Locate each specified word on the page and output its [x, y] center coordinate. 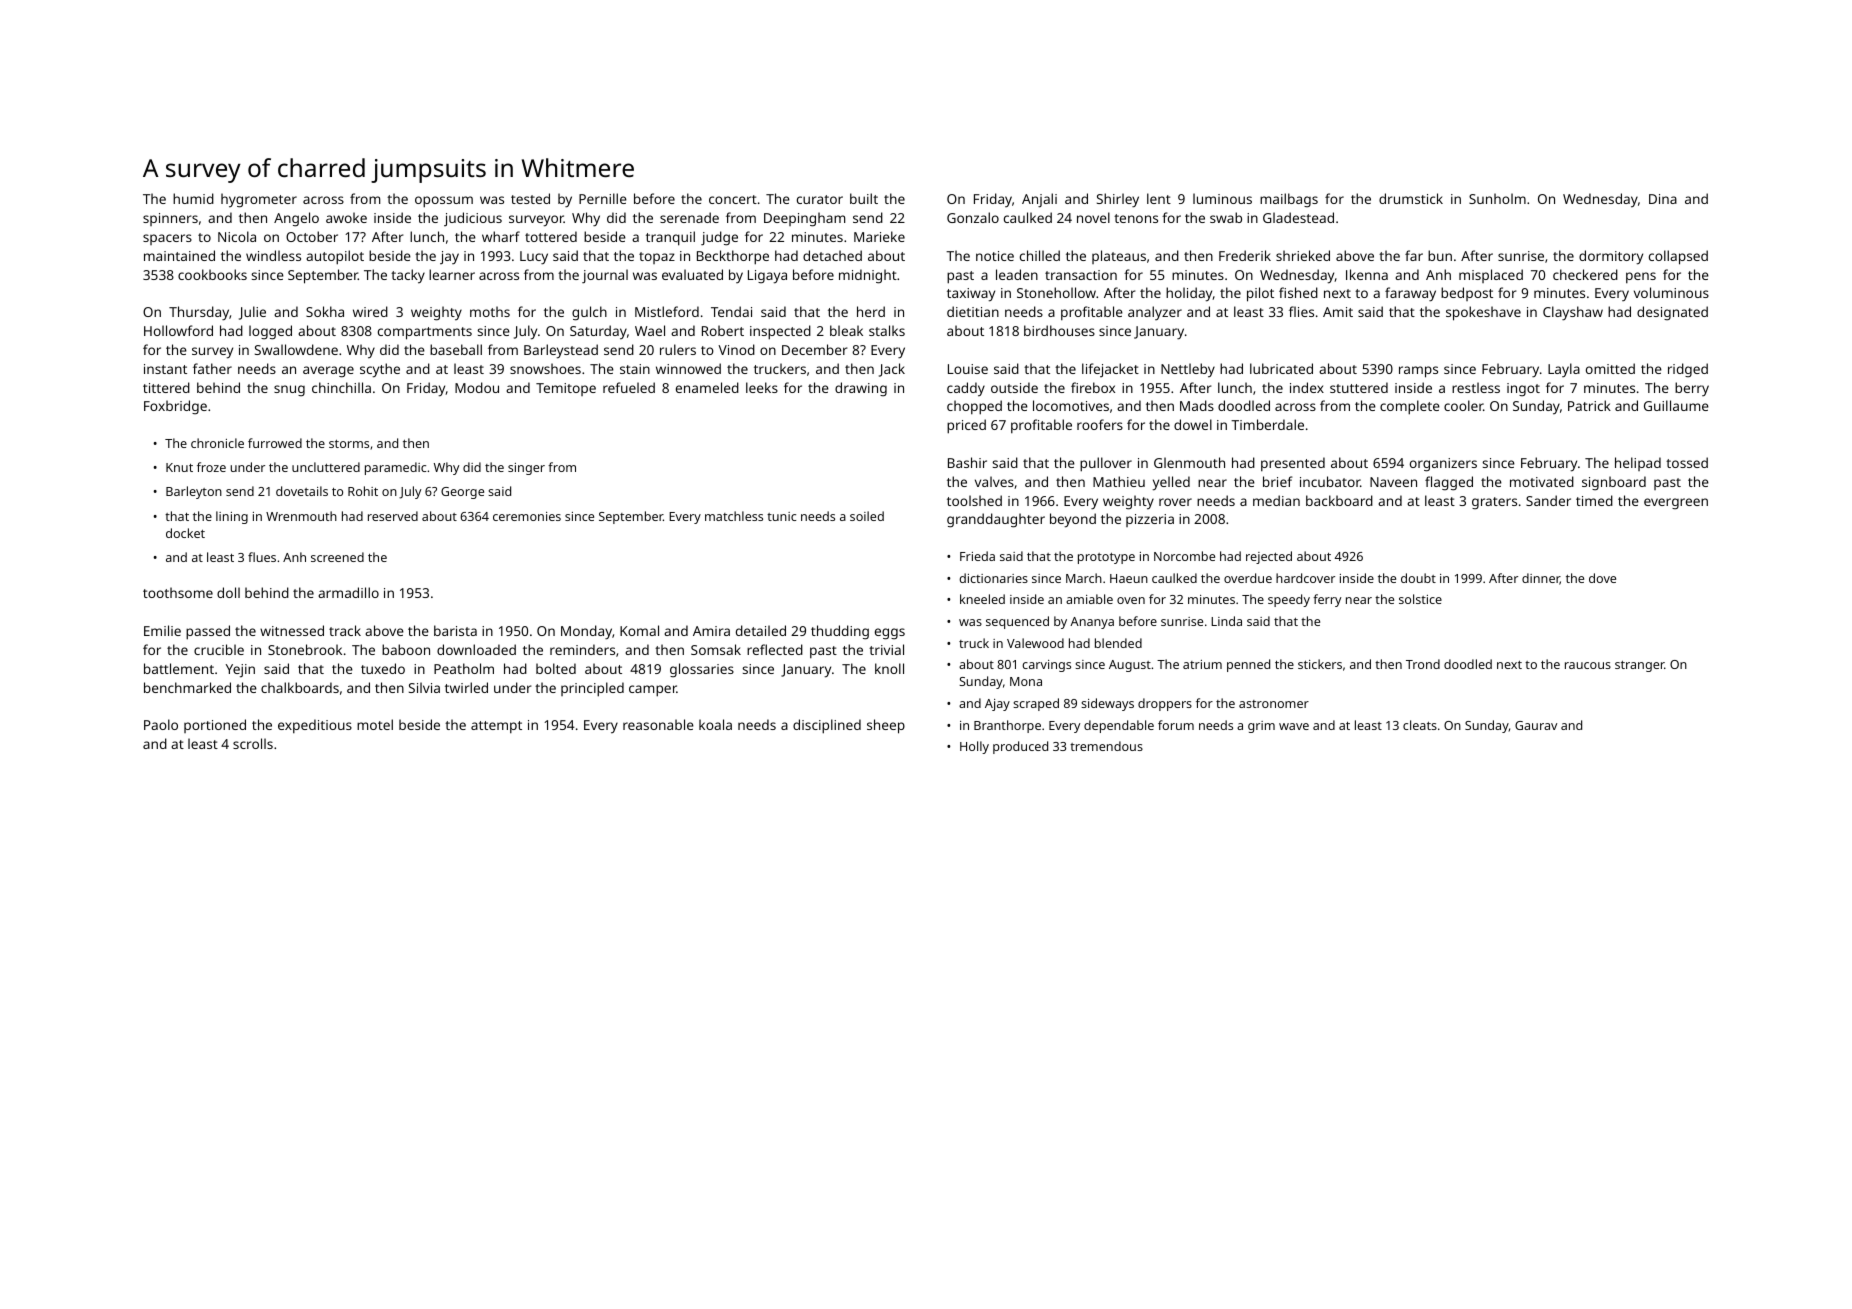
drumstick [1411, 198]
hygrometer [259, 200]
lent [1159, 198]
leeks [762, 387]
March [1084, 578]
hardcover [1305, 578]
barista [455, 630]
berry [1692, 389]
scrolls [253, 743]
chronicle [217, 443]
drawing [861, 389]
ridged [1688, 370]
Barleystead [561, 351]
